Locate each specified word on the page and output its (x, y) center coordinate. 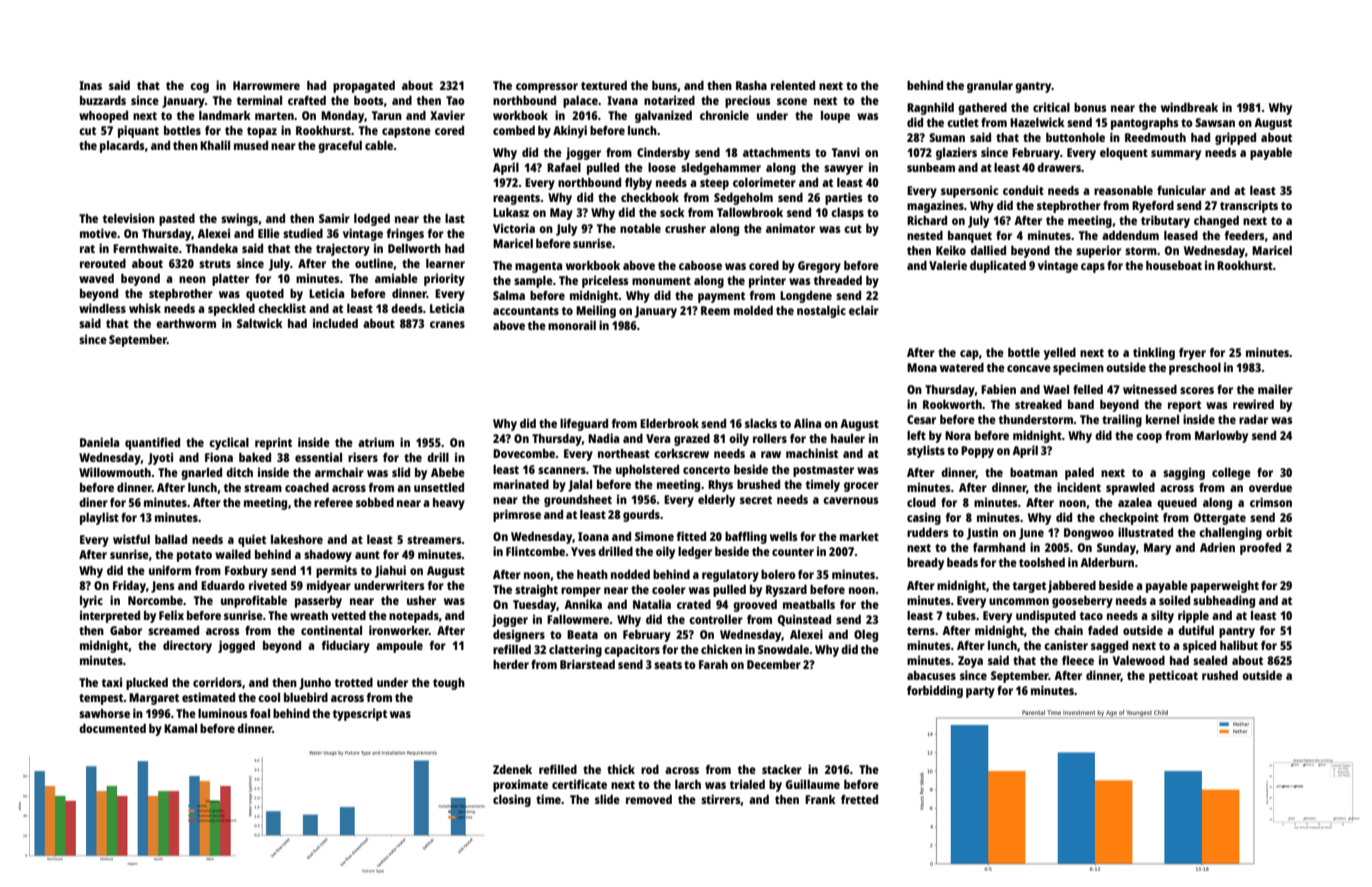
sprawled (1130, 489)
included (335, 323)
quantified (152, 443)
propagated (364, 87)
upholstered (647, 471)
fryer (1192, 354)
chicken (721, 649)
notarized (669, 100)
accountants (526, 311)
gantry (1033, 87)
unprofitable (254, 601)
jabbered (1072, 586)
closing (512, 800)
